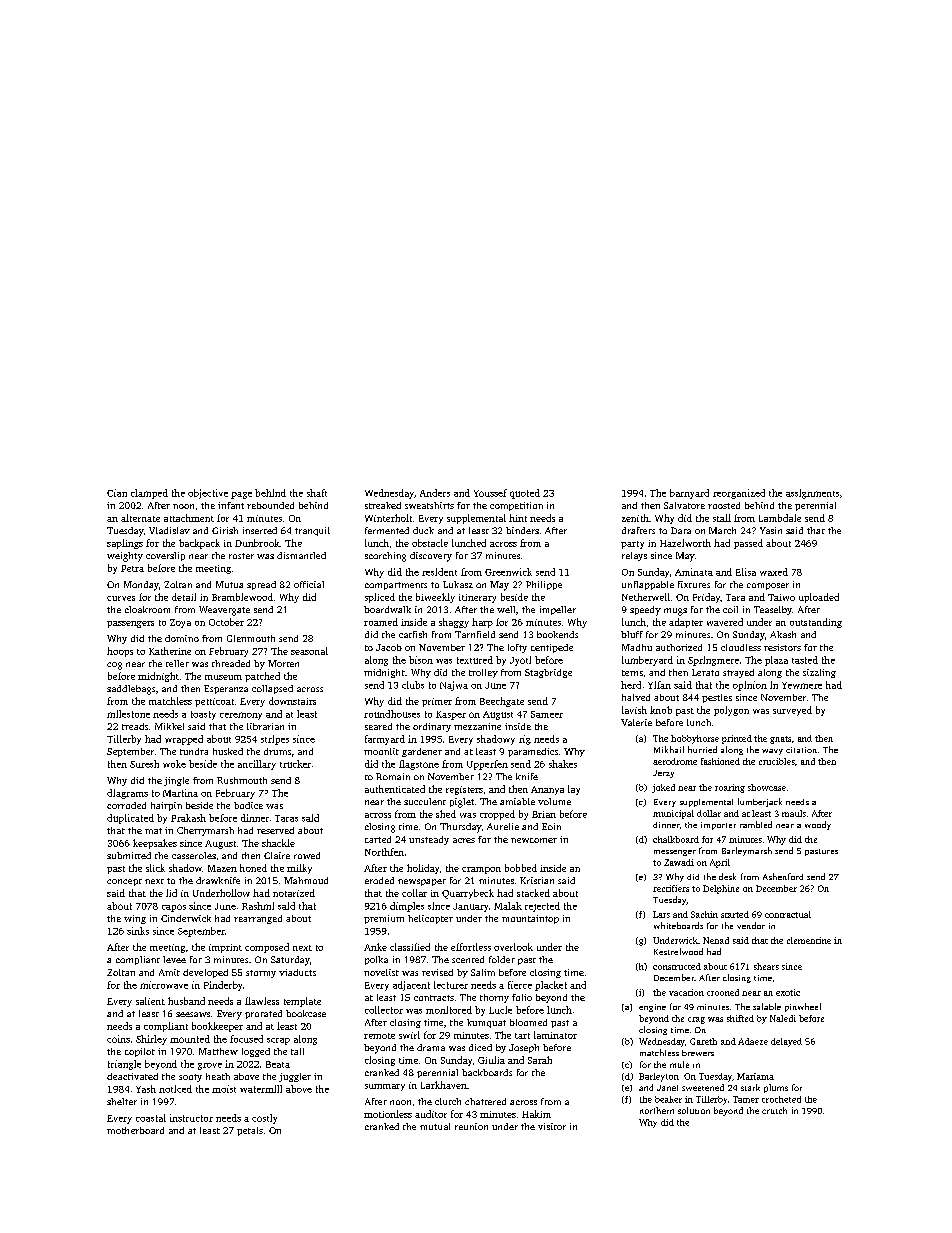  What do you see at coordinates (809, 940) in the screenshot?
I see `clementine` at bounding box center [809, 940].
